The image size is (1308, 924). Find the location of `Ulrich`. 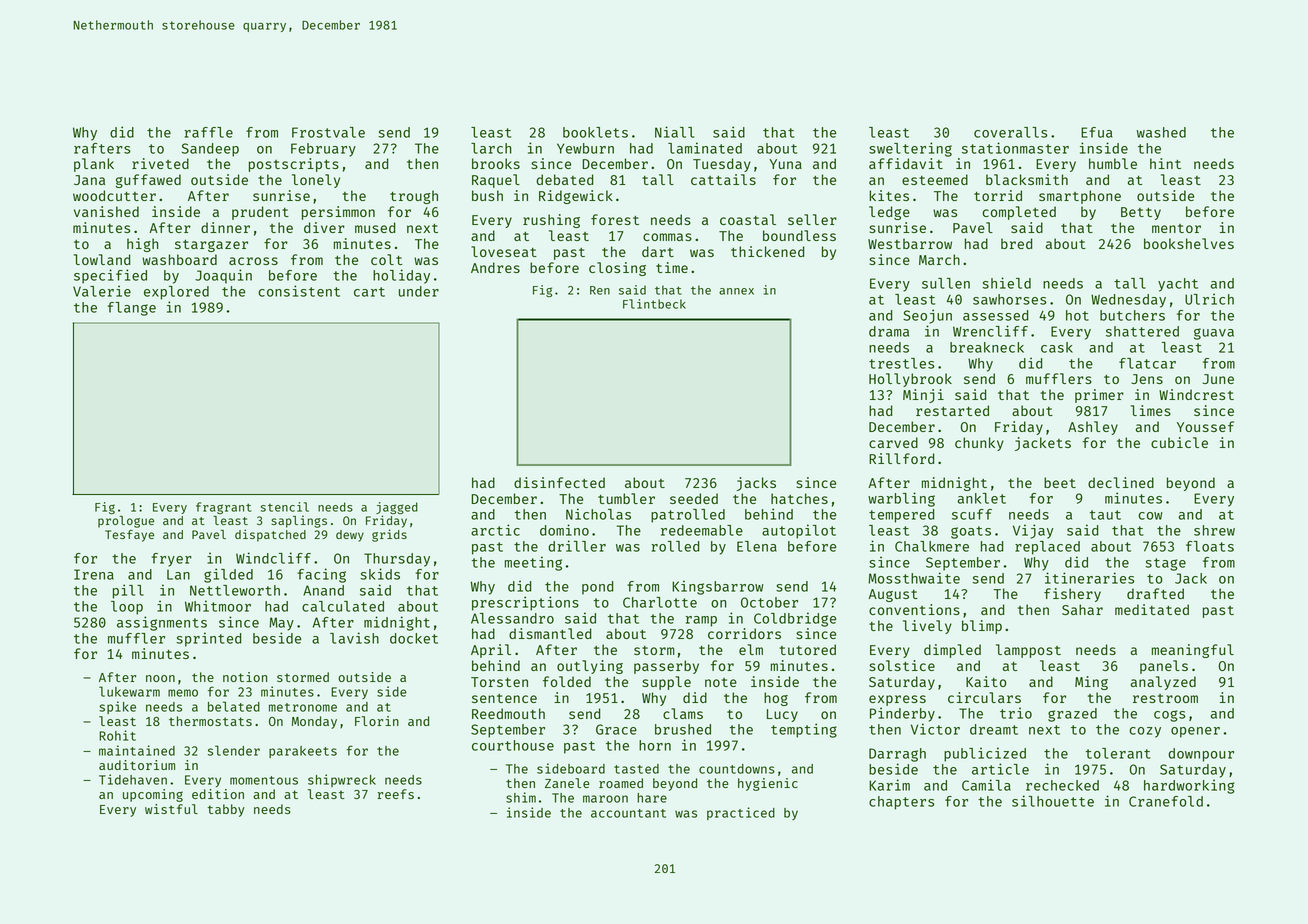

Ulrich is located at coordinates (1209, 299).
